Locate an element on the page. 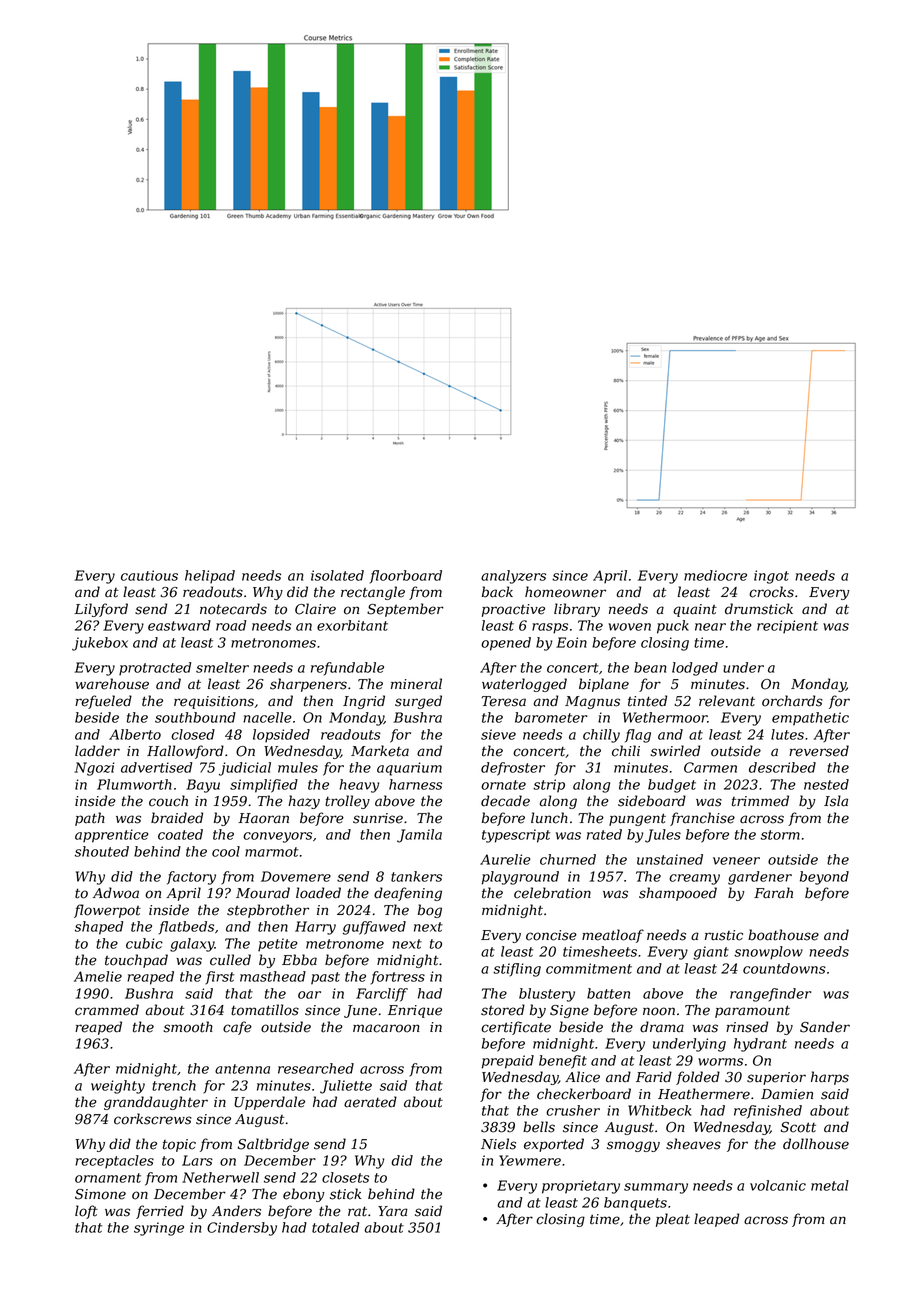  orchards is located at coordinates (792, 701).
